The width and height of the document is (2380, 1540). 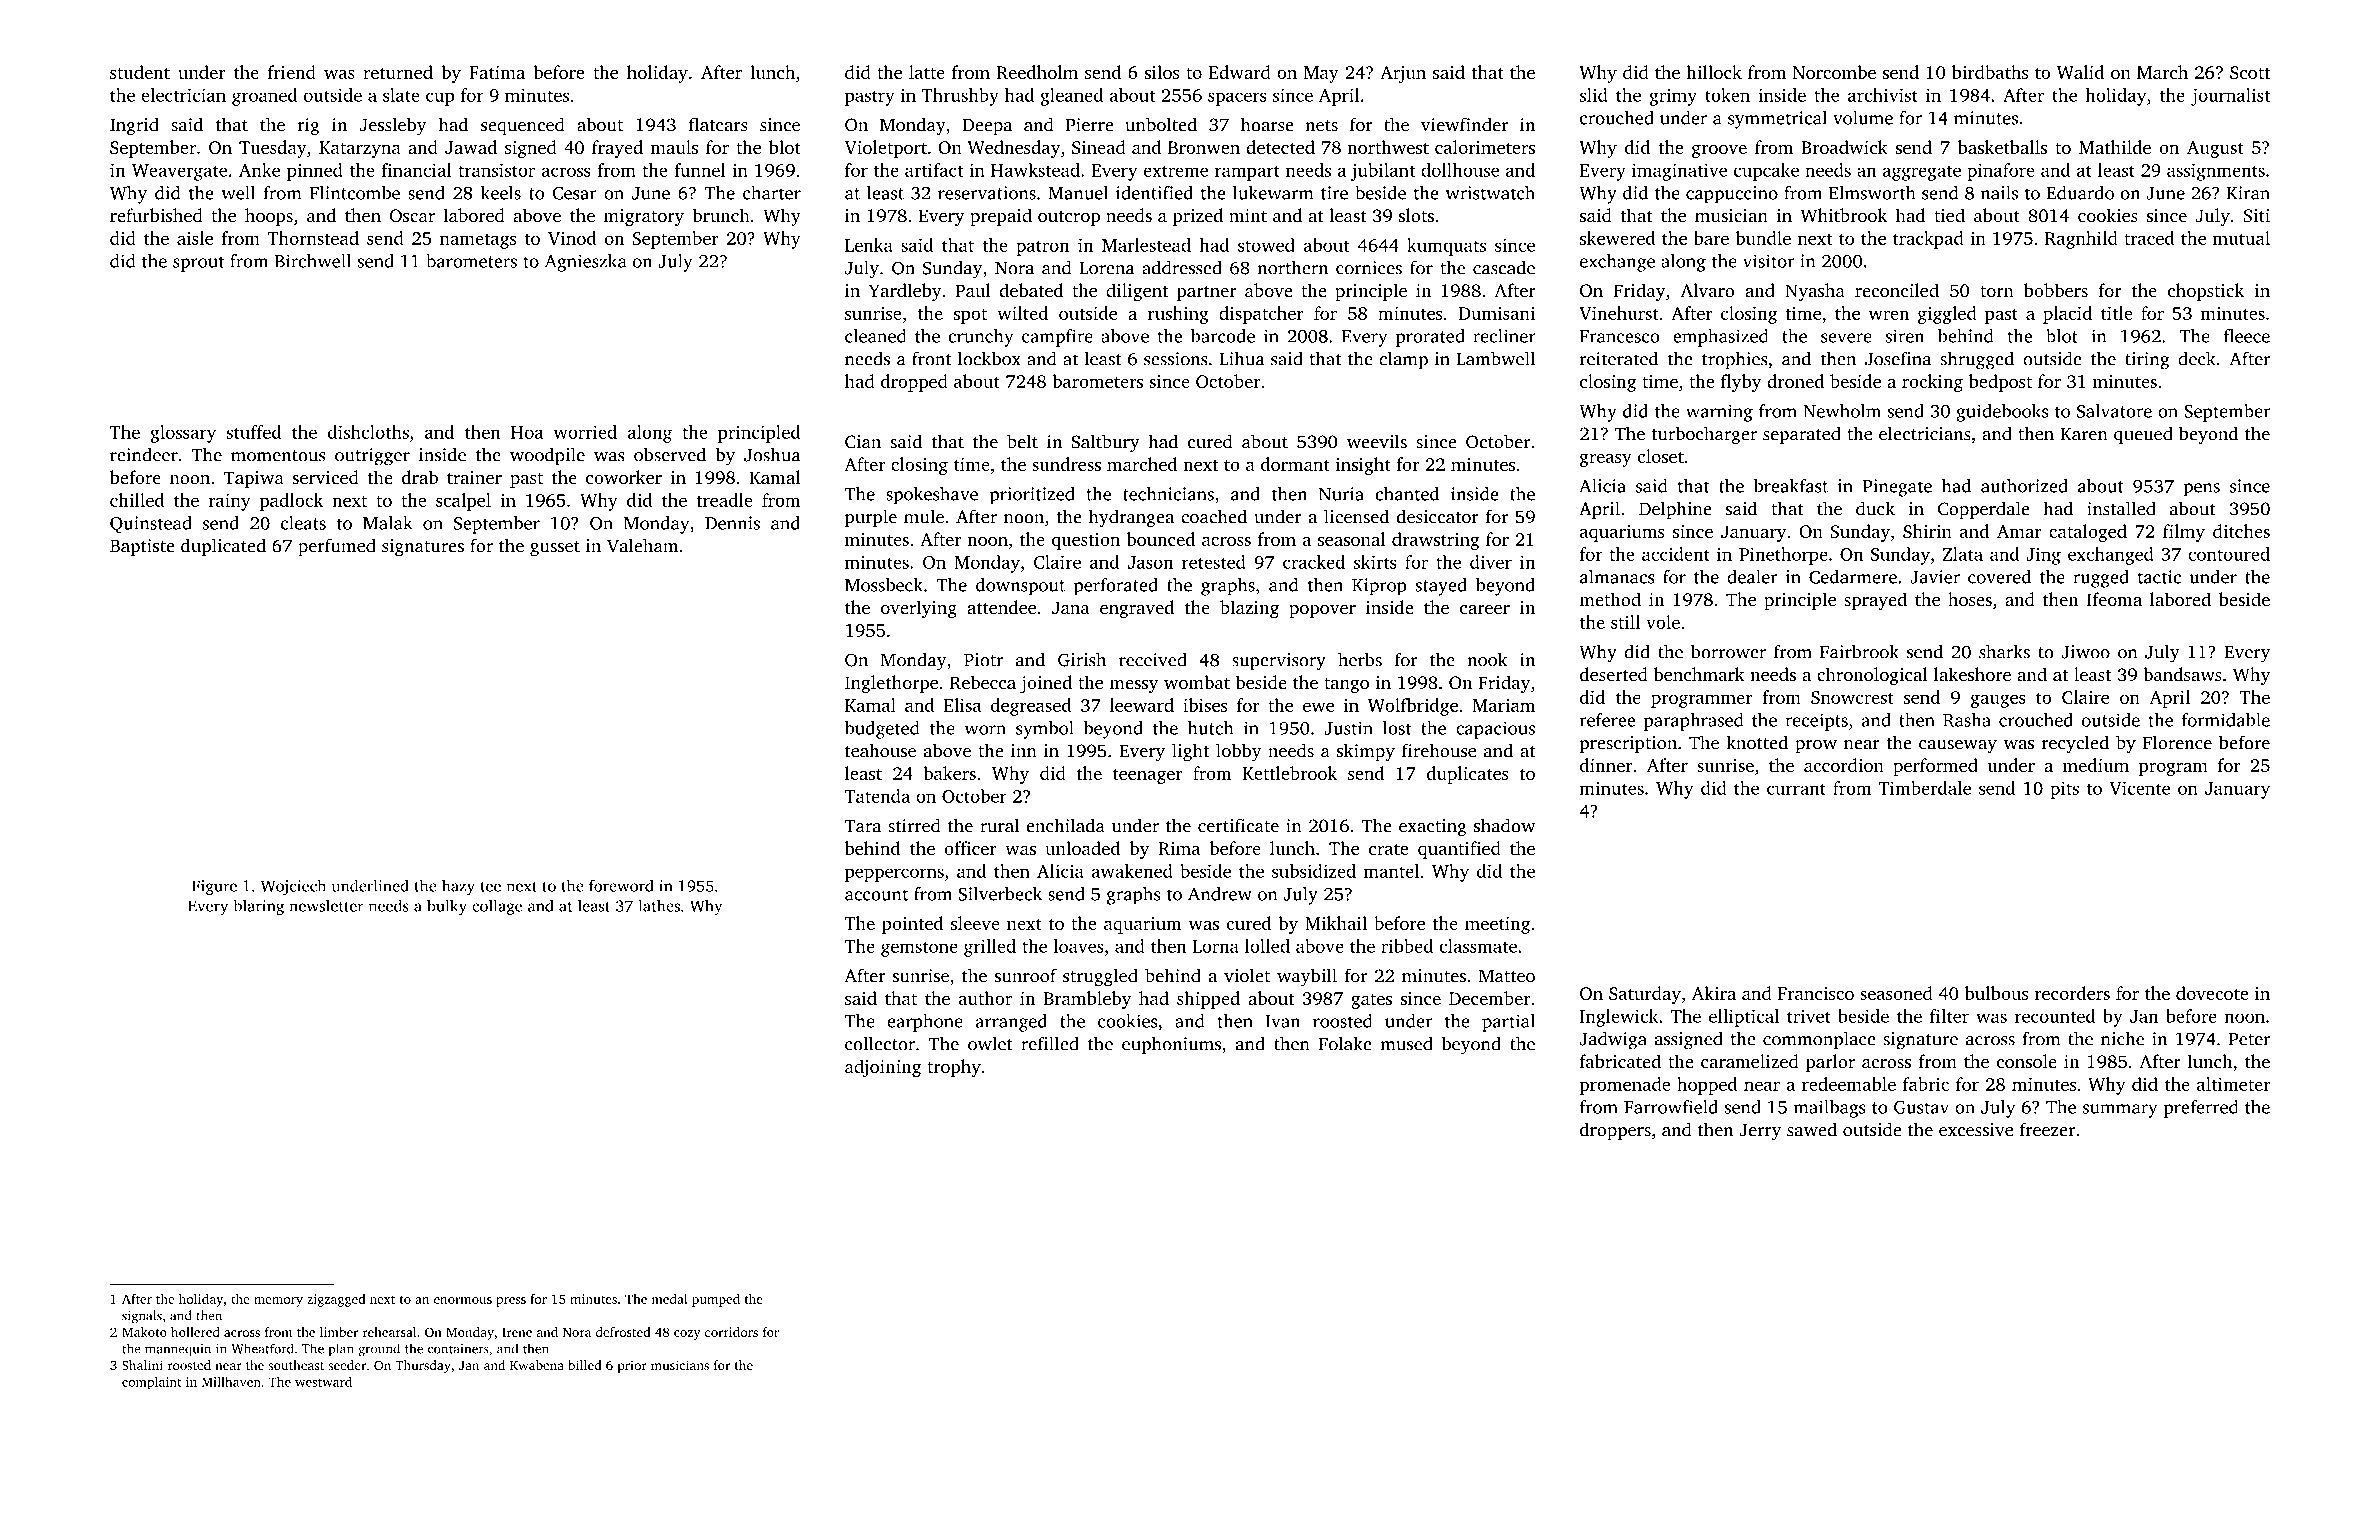 What do you see at coordinates (960, 97) in the document?
I see `Thrushby` at bounding box center [960, 97].
